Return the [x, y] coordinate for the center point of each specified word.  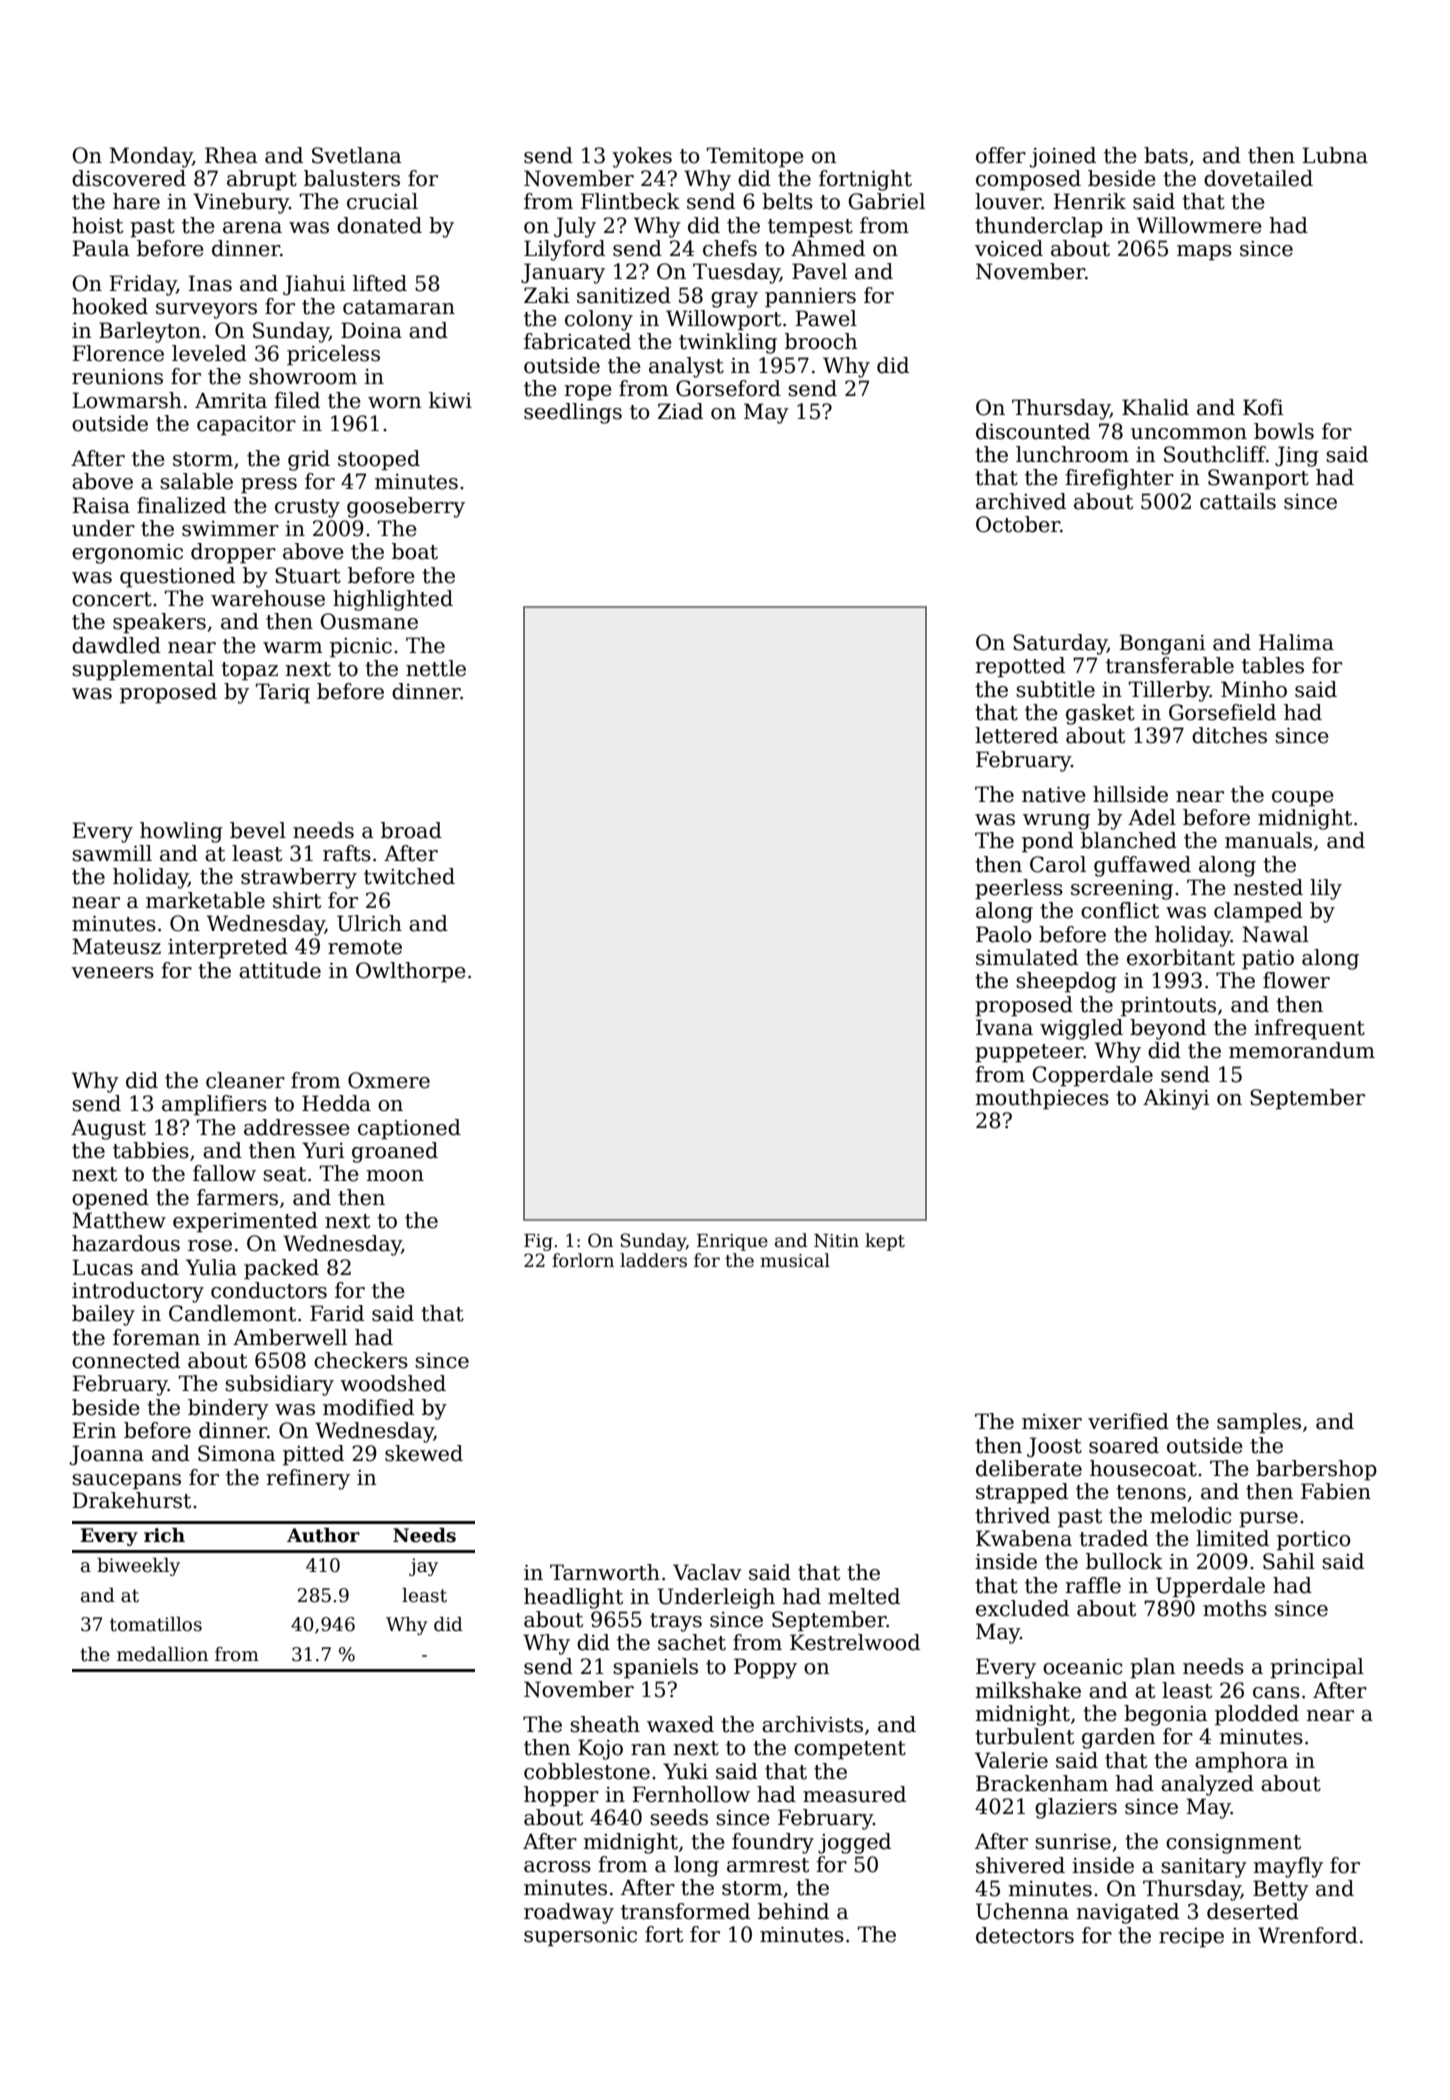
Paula [101, 248]
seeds [679, 1817]
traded [1113, 1538]
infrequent [1309, 1029]
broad [411, 830]
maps [1204, 253]
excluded [1022, 1608]
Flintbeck [630, 201]
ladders [653, 1260]
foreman [156, 1337]
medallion [162, 1654]
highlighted [393, 600]
